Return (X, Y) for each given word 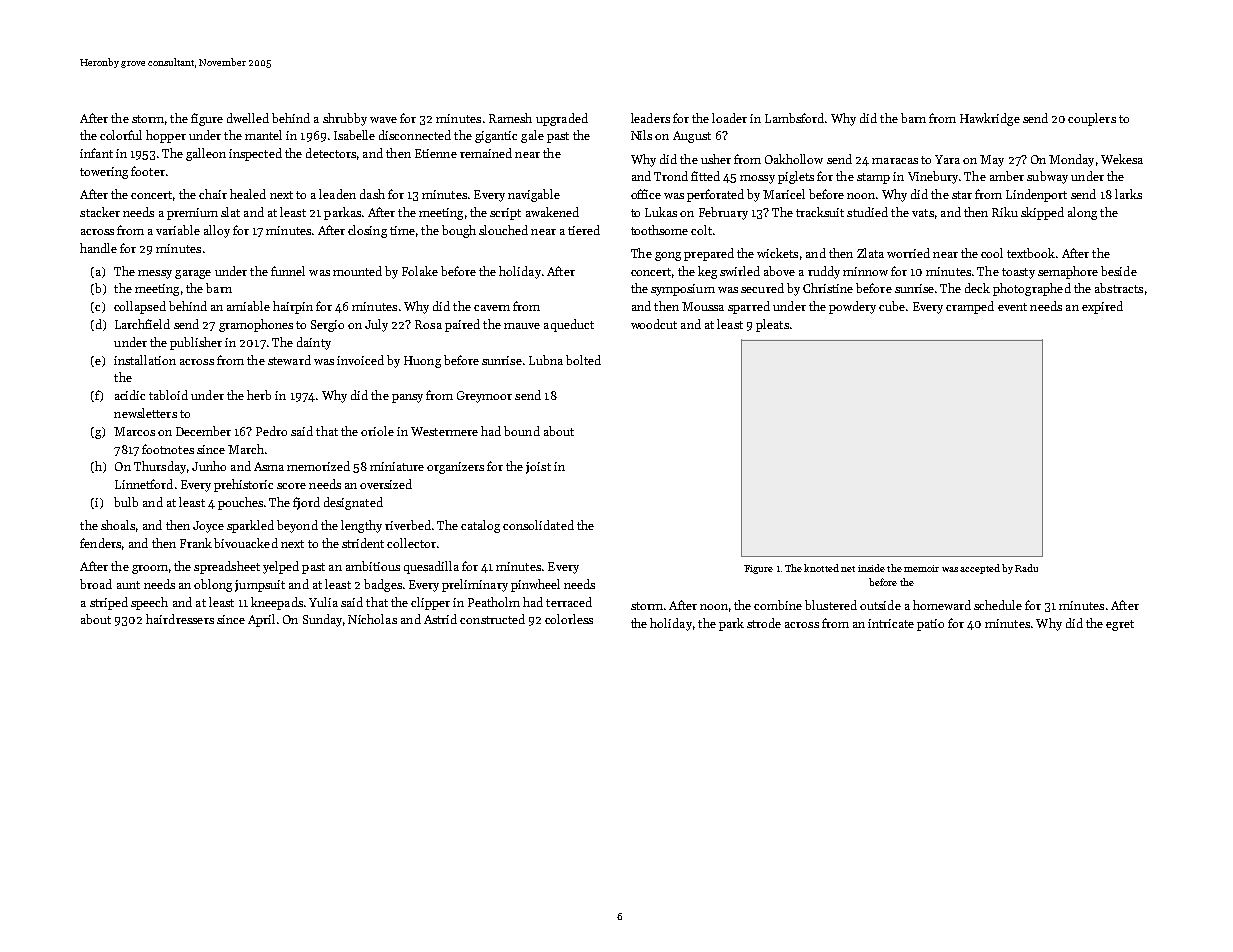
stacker (100, 212)
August (692, 137)
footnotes (168, 449)
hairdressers (180, 619)
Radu (1026, 568)
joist (538, 468)
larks (1128, 194)
